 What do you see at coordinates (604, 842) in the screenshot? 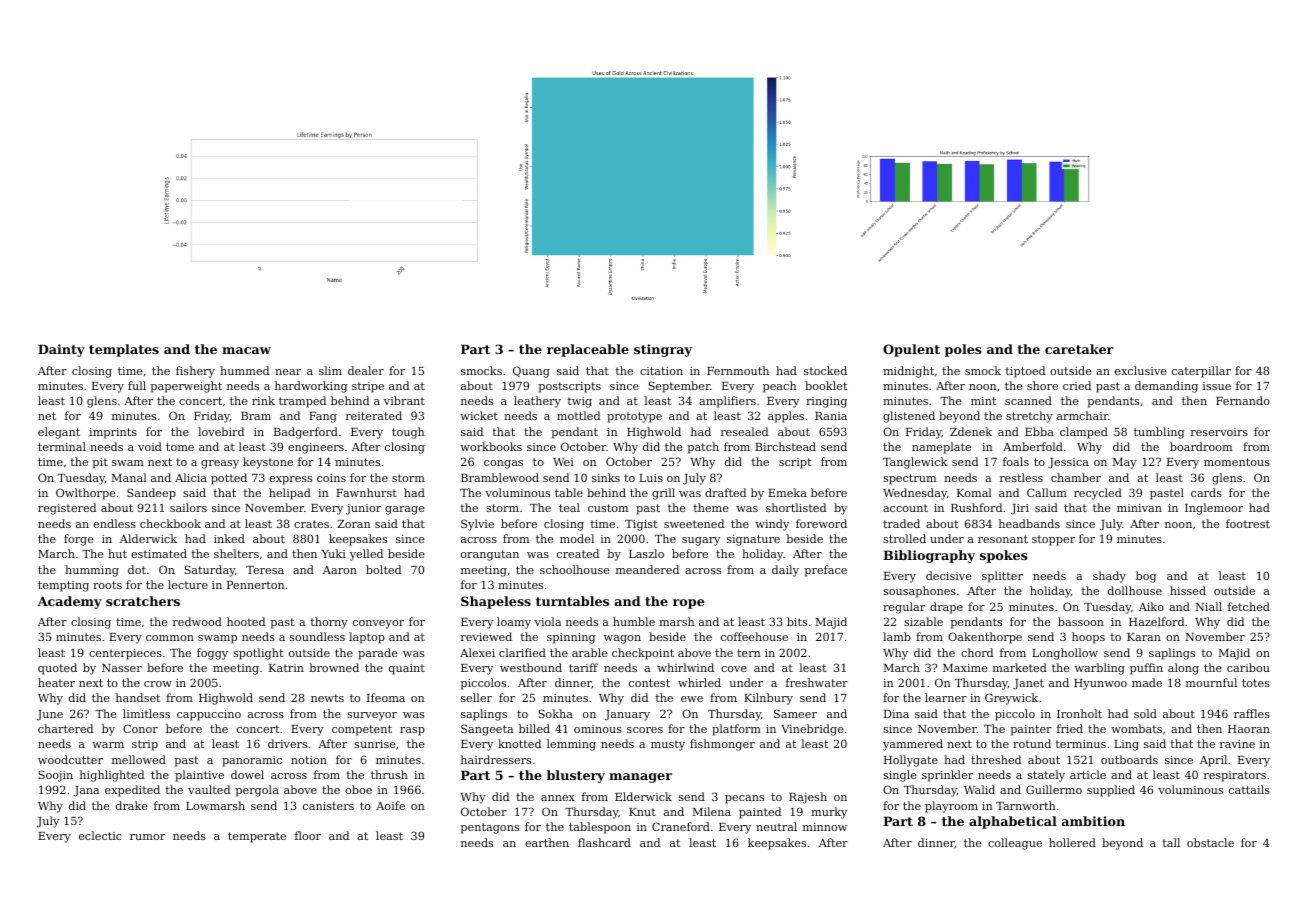
I see `flashcard` at bounding box center [604, 842].
